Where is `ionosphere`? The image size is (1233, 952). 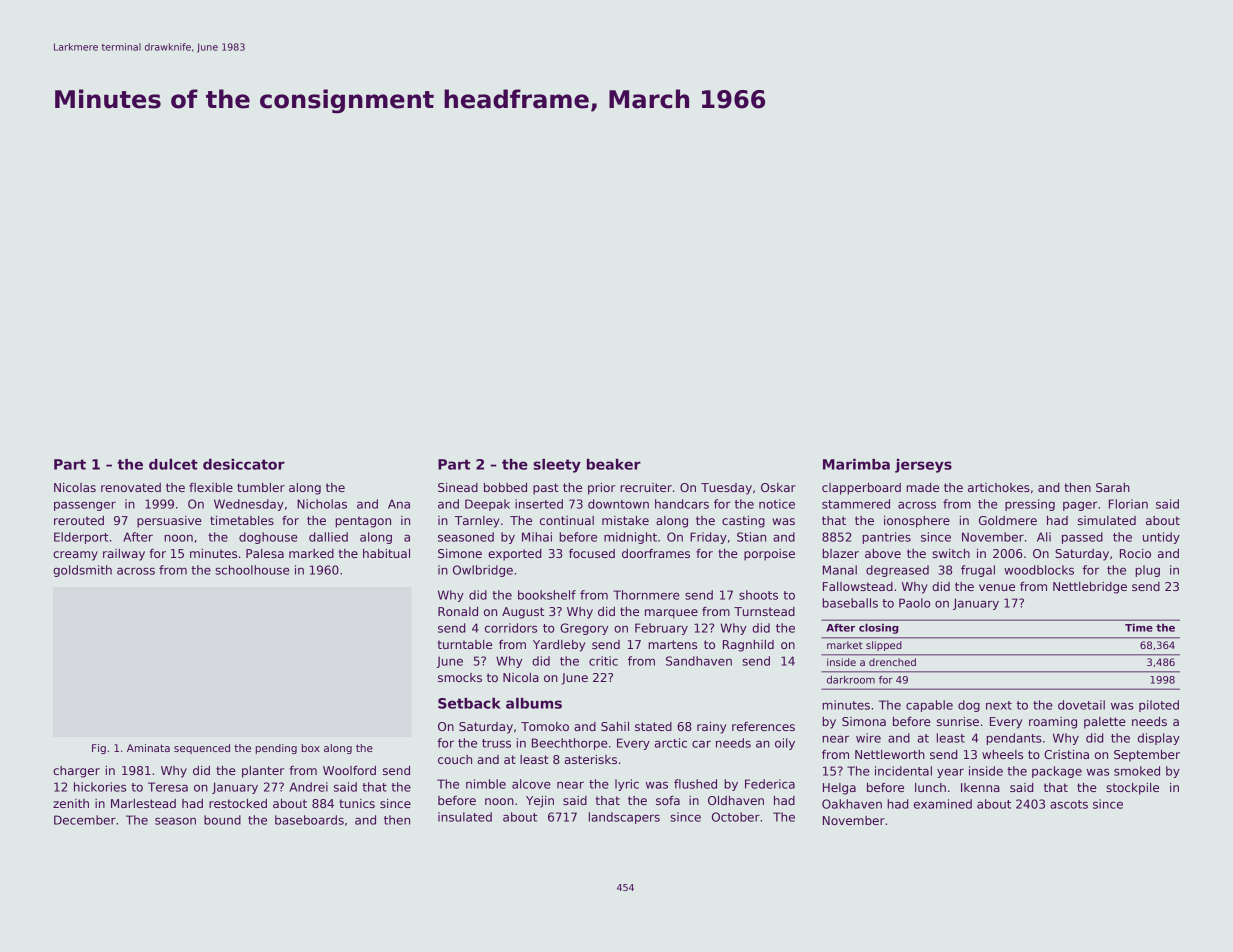 ionosphere is located at coordinates (917, 522).
